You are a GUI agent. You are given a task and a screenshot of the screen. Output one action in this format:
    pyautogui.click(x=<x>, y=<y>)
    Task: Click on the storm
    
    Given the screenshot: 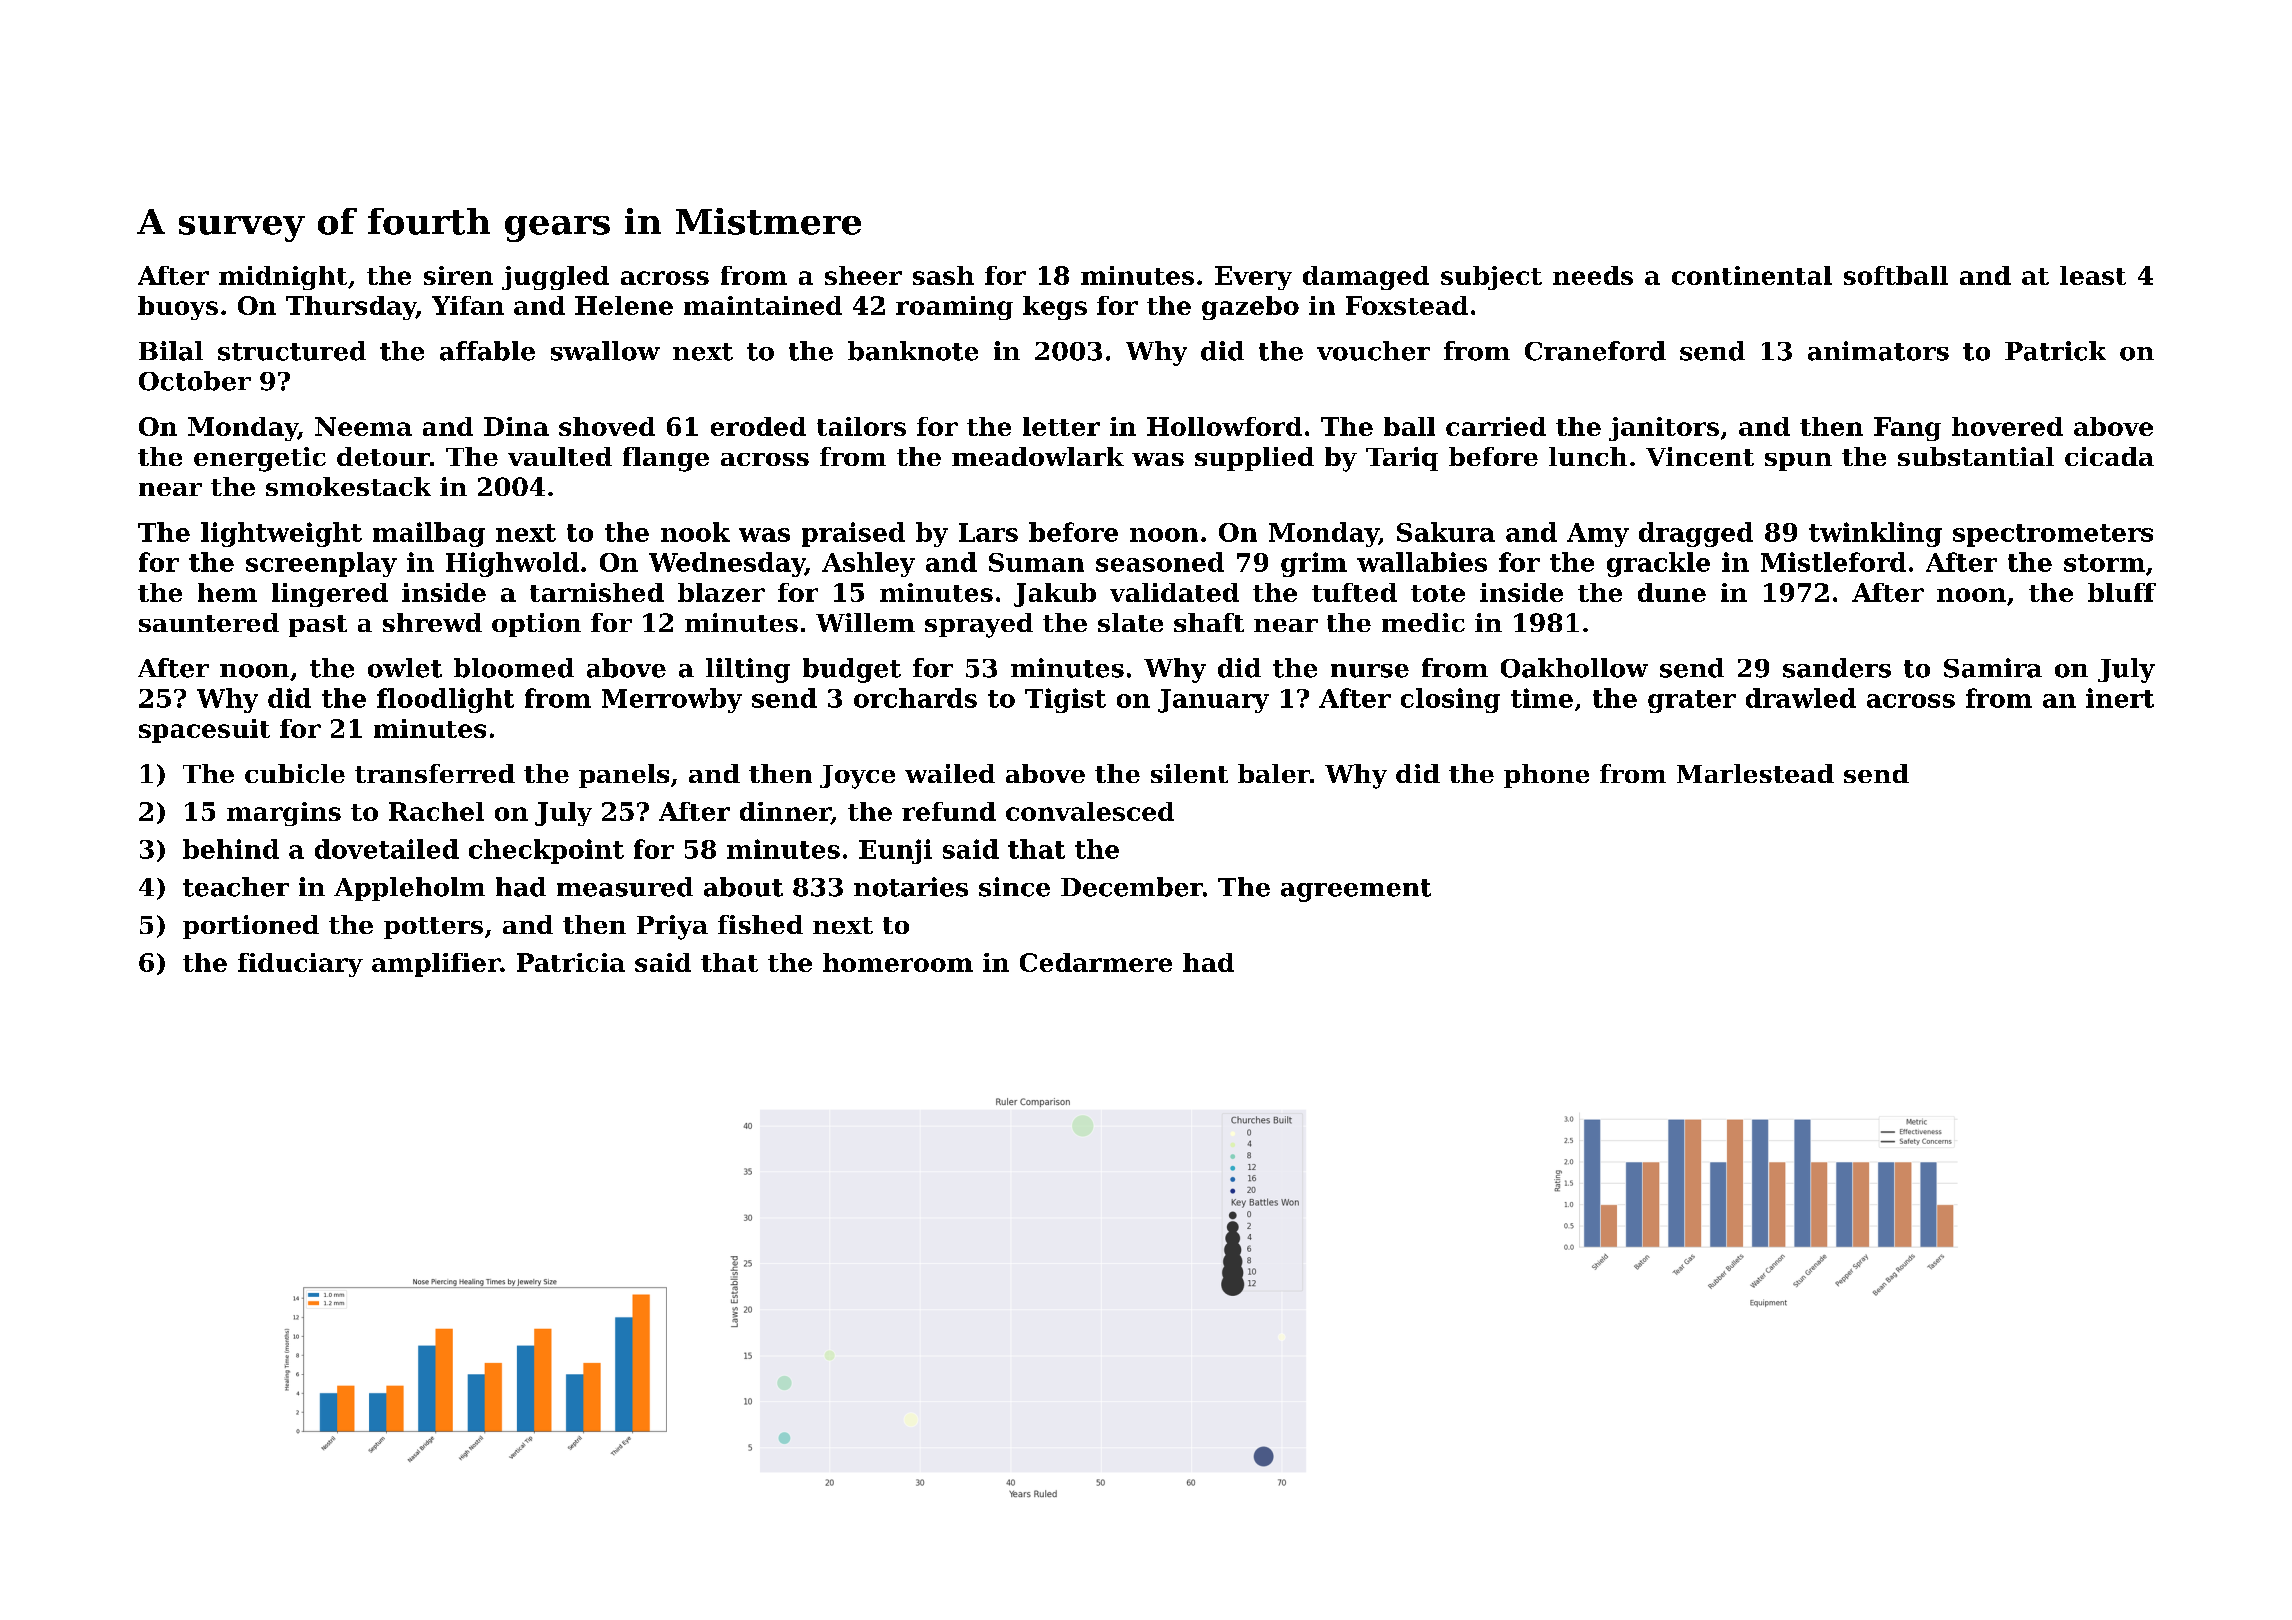 What is the action you would take?
    pyautogui.click(x=2104, y=563)
